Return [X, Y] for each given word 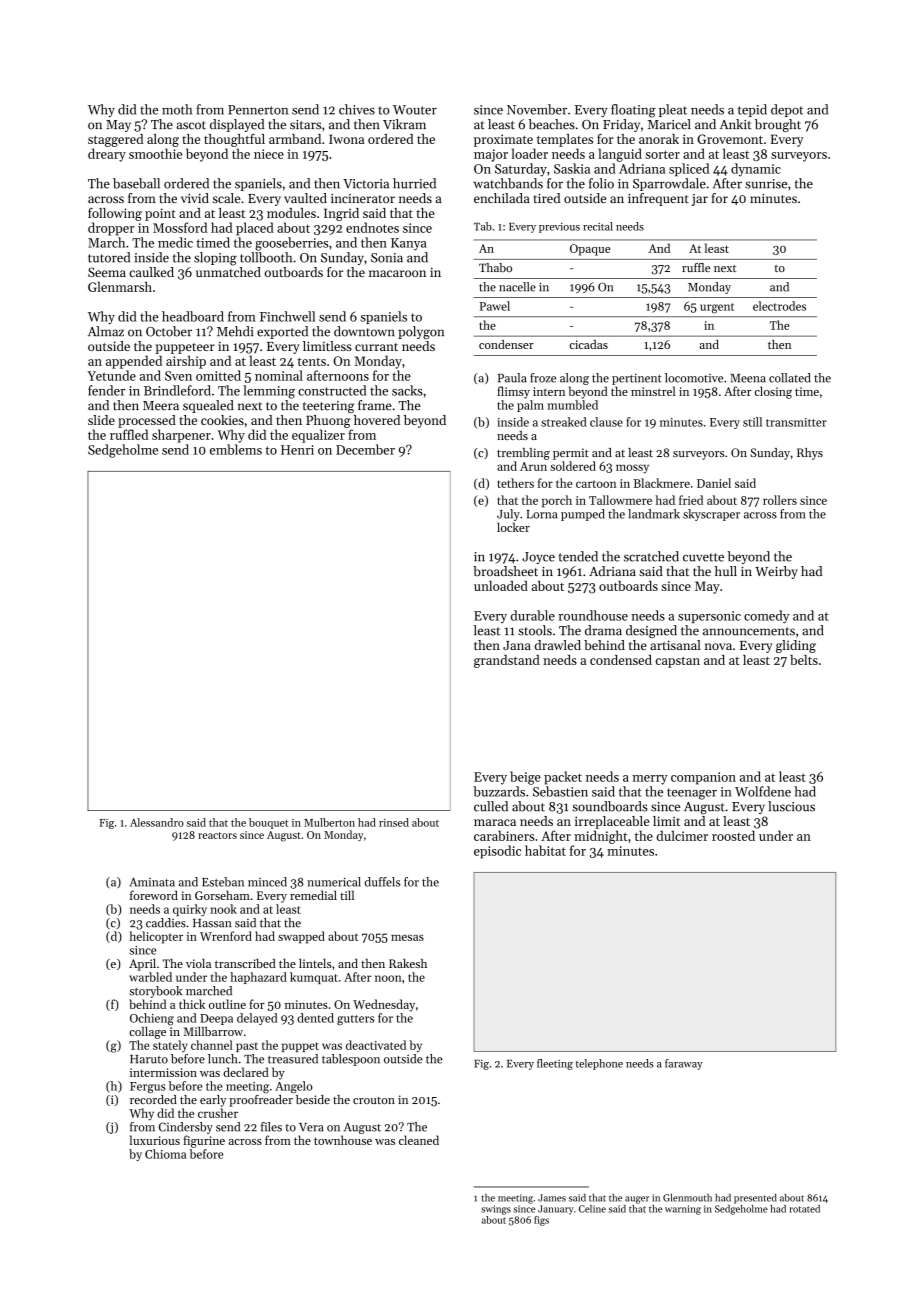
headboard [193, 316]
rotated [804, 1209]
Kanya [408, 244]
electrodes [779, 306]
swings [496, 1210]
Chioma [165, 1154]
